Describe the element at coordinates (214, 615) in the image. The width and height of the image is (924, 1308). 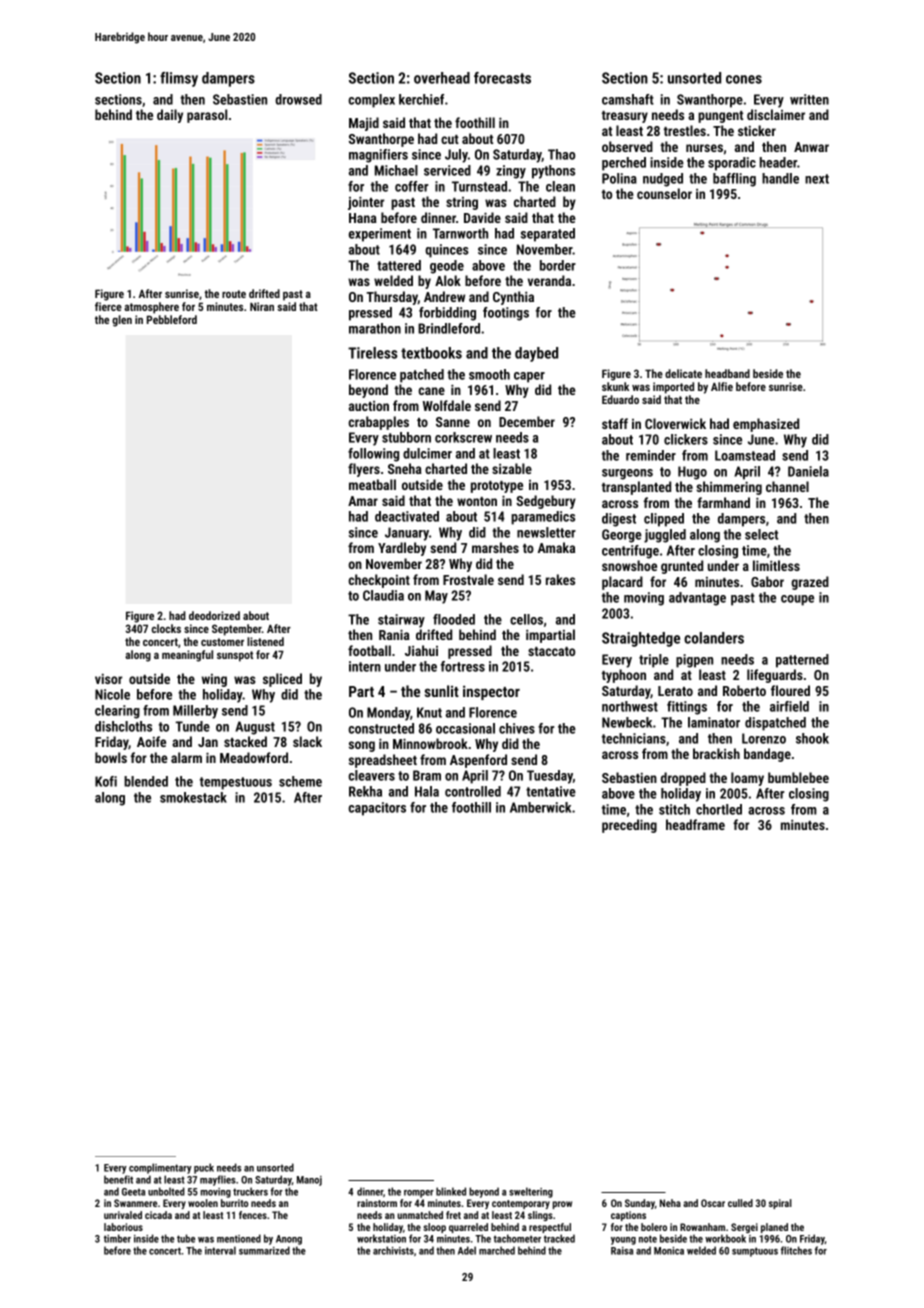
I see `deodorized` at that location.
